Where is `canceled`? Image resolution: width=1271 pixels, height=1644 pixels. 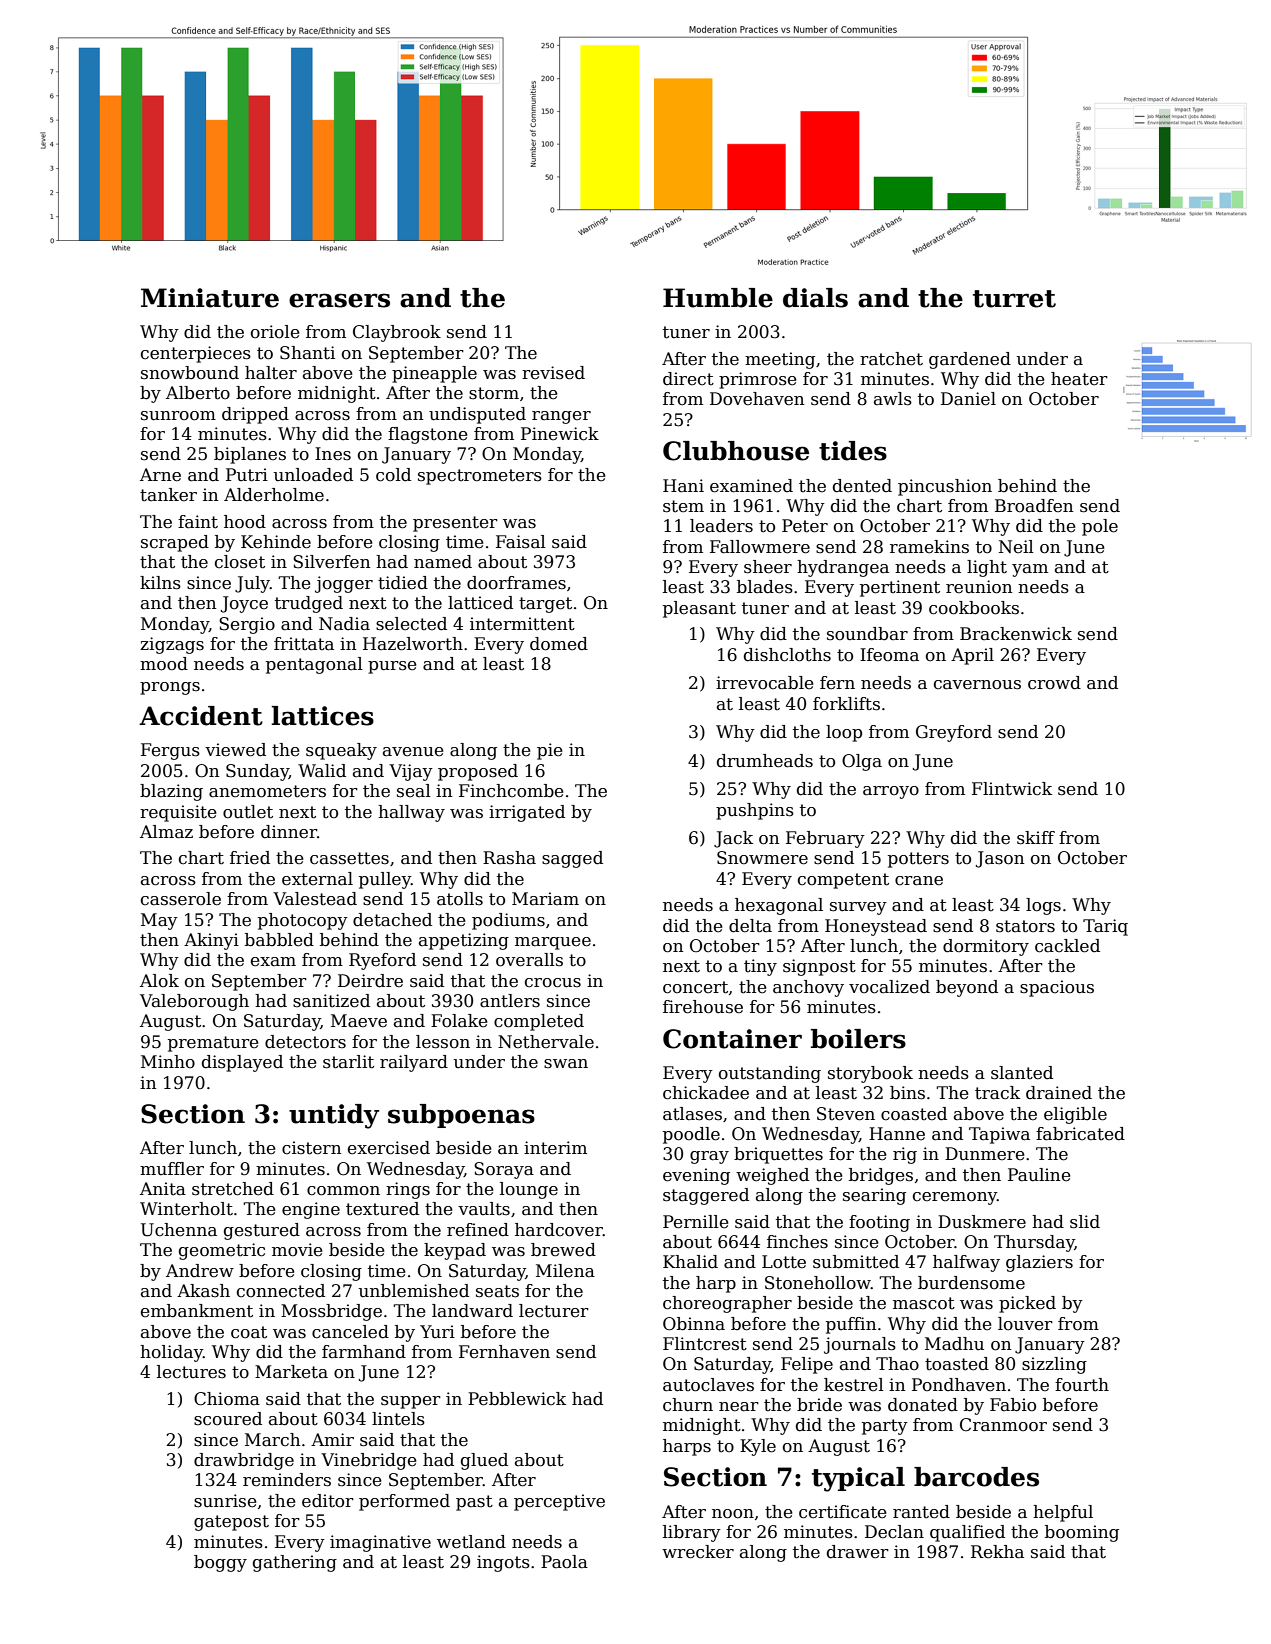 canceled is located at coordinates (350, 1332).
